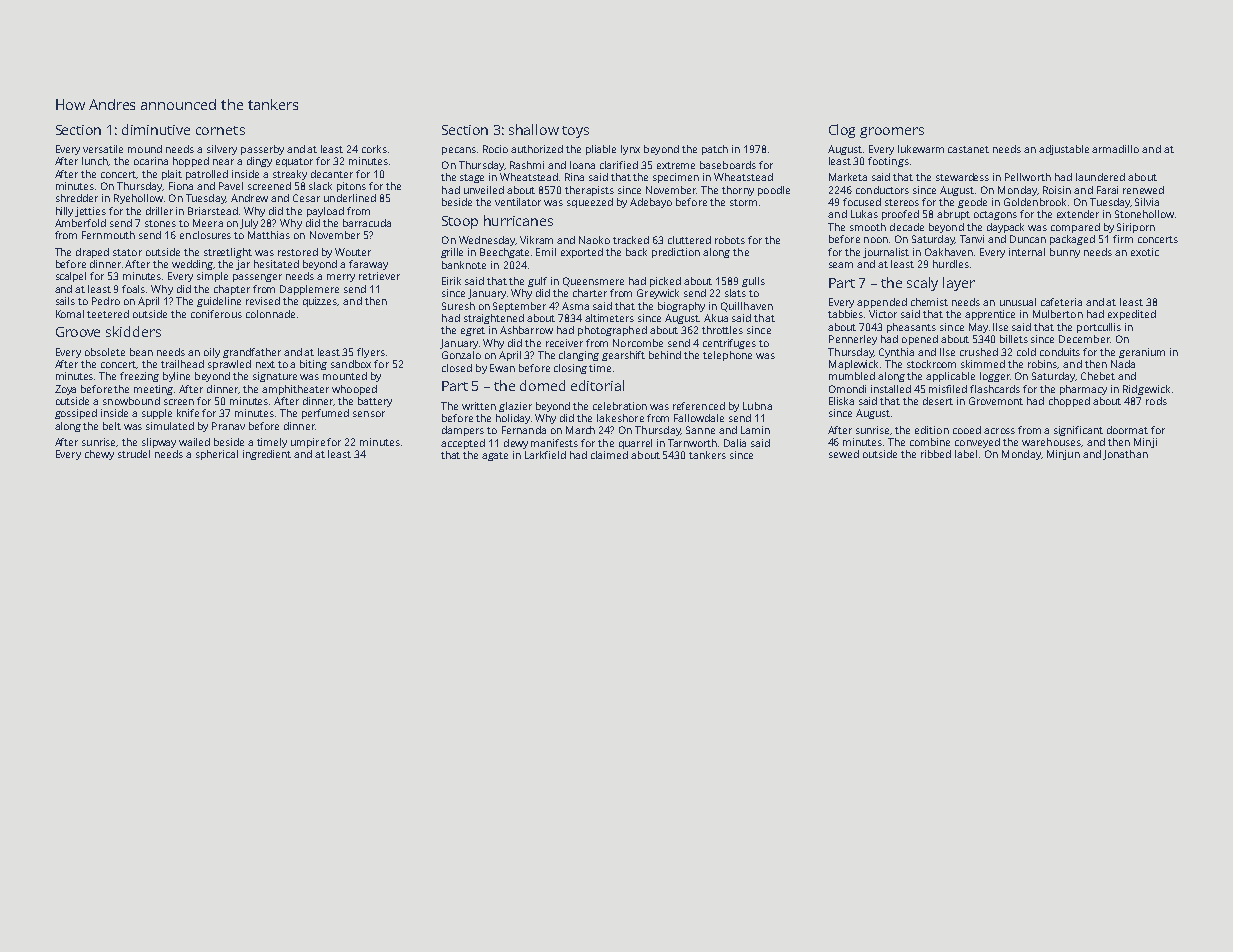  Describe the element at coordinates (345, 376) in the page. I see `mounted` at that location.
